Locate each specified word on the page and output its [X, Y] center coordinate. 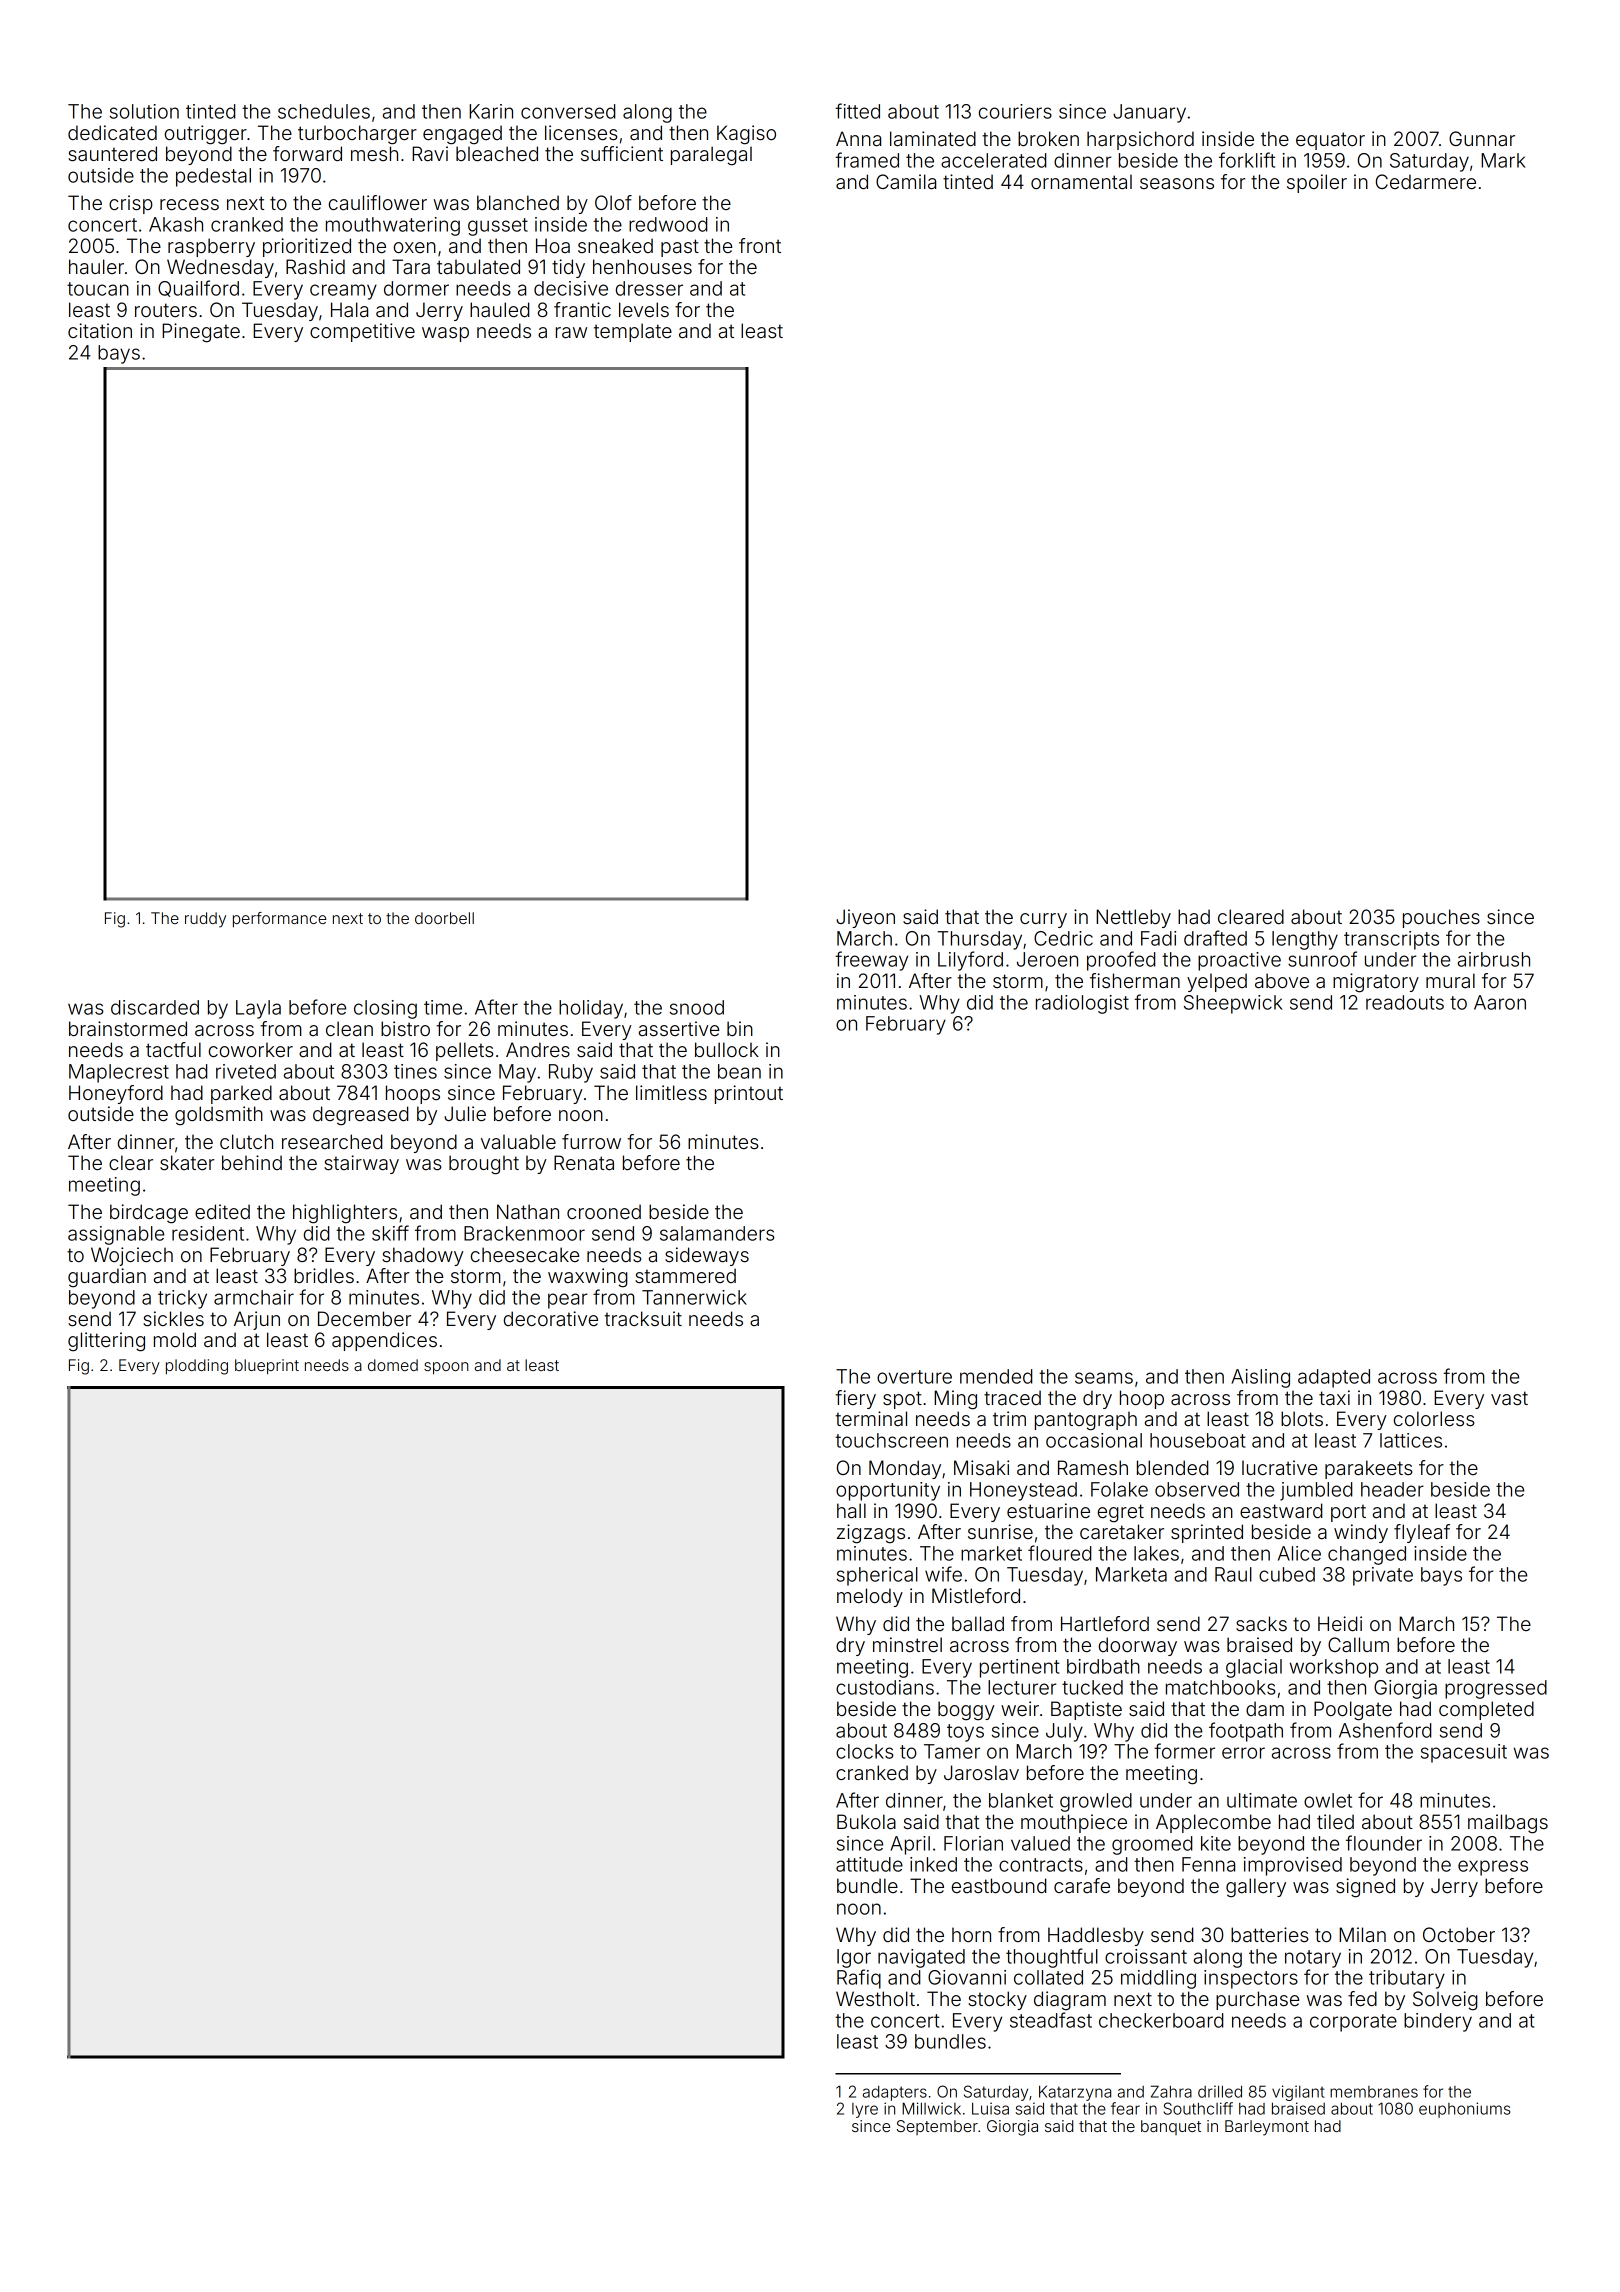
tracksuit [643, 1318]
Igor [854, 1958]
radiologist [1082, 1004]
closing [385, 1009]
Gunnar [1482, 138]
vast [1509, 1398]
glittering [106, 1342]
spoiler [1317, 183]
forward [307, 153]
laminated [933, 138]
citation [100, 330]
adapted [1334, 1378]
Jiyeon [865, 918]
